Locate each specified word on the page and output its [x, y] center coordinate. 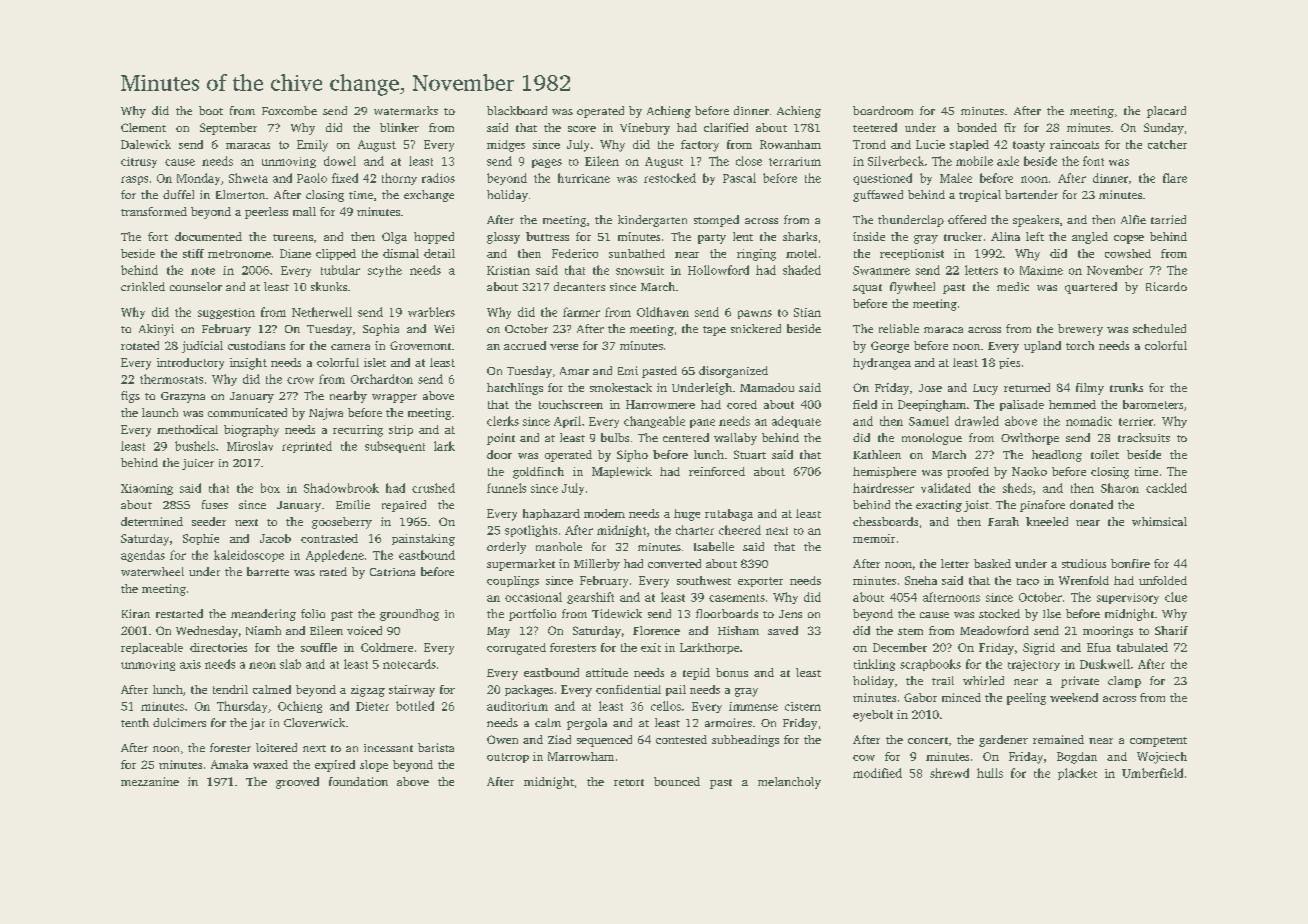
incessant [388, 748]
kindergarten [652, 221]
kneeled [1047, 521]
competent [1158, 742]
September [228, 129]
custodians [256, 345]
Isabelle [714, 546]
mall [304, 211]
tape [714, 331]
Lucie [930, 144]
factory [700, 146]
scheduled [1159, 328]
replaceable [152, 648]
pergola [587, 724]
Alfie [1133, 219]
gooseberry [342, 523]
